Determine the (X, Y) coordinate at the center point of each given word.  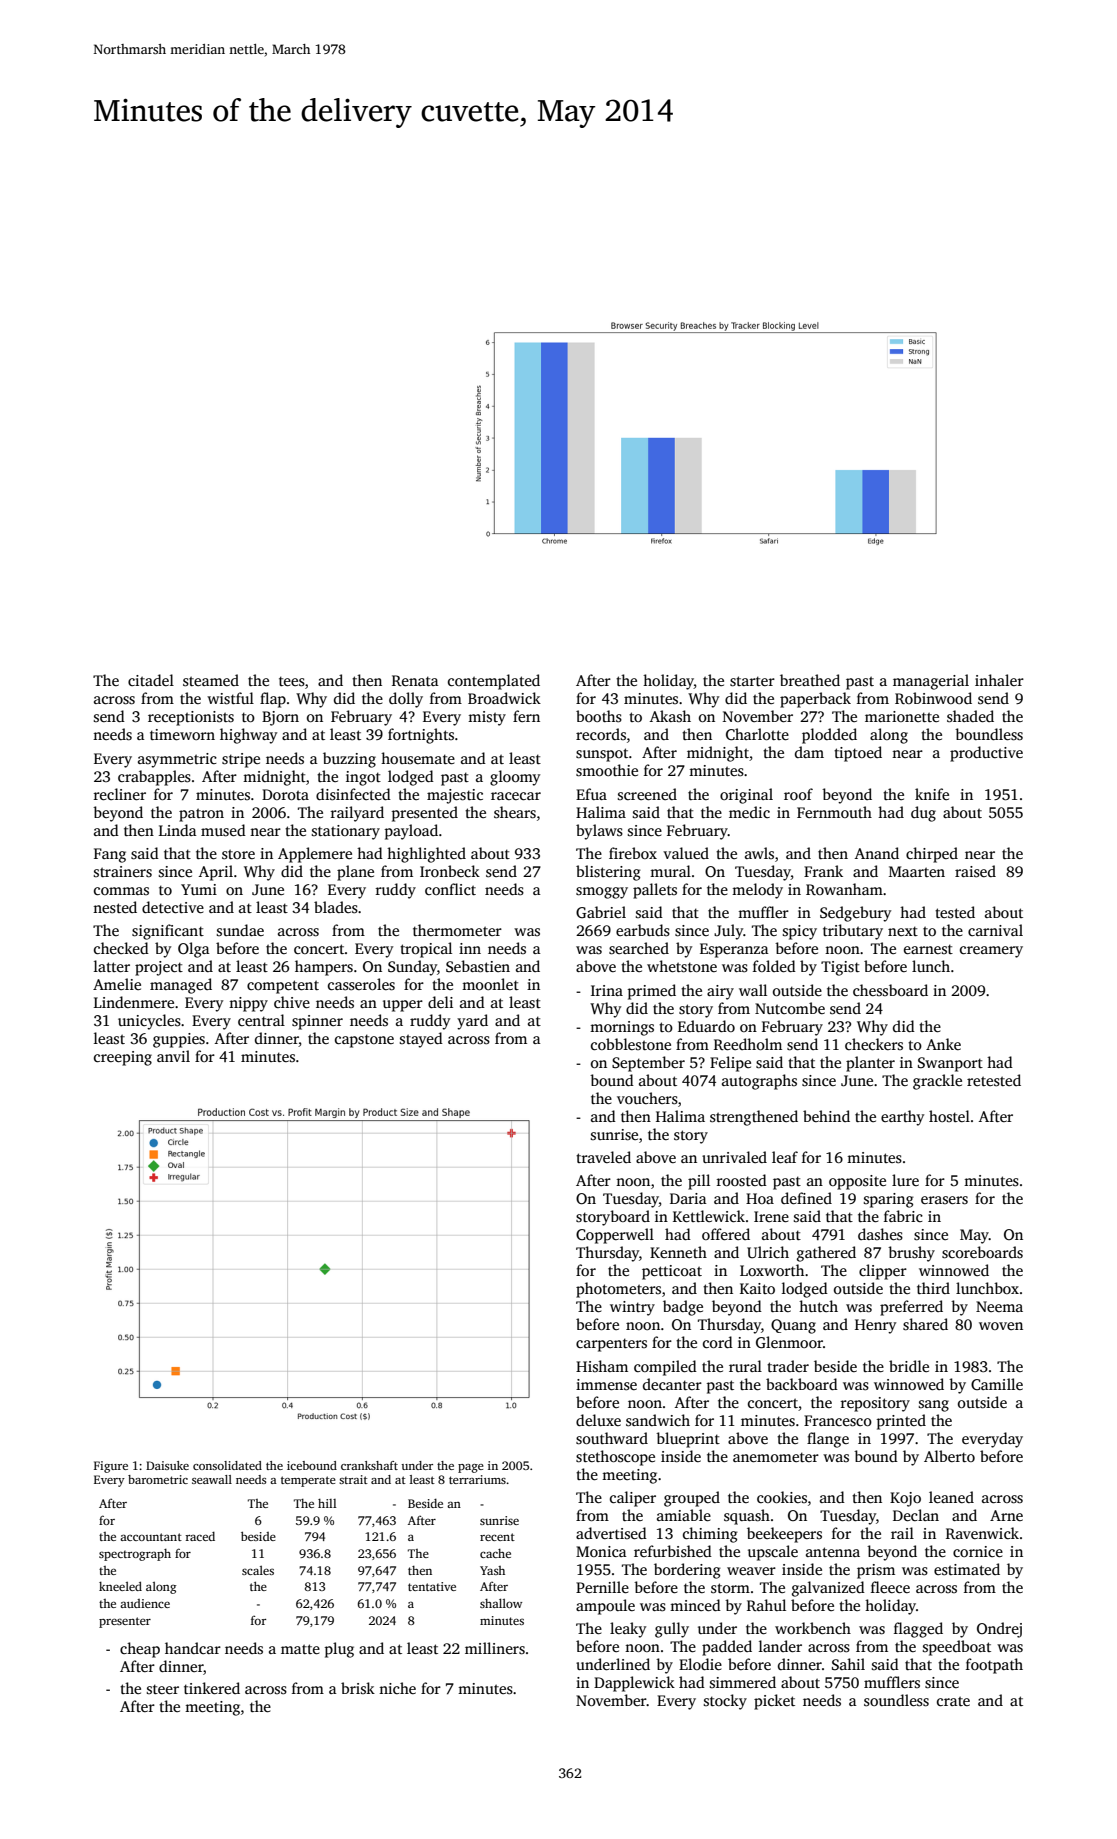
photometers (618, 1290)
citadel (151, 680)
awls (759, 853)
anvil (173, 1056)
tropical (426, 950)
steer (163, 1689)
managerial (931, 682)
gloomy (515, 778)
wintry (632, 1308)
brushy (911, 1254)
